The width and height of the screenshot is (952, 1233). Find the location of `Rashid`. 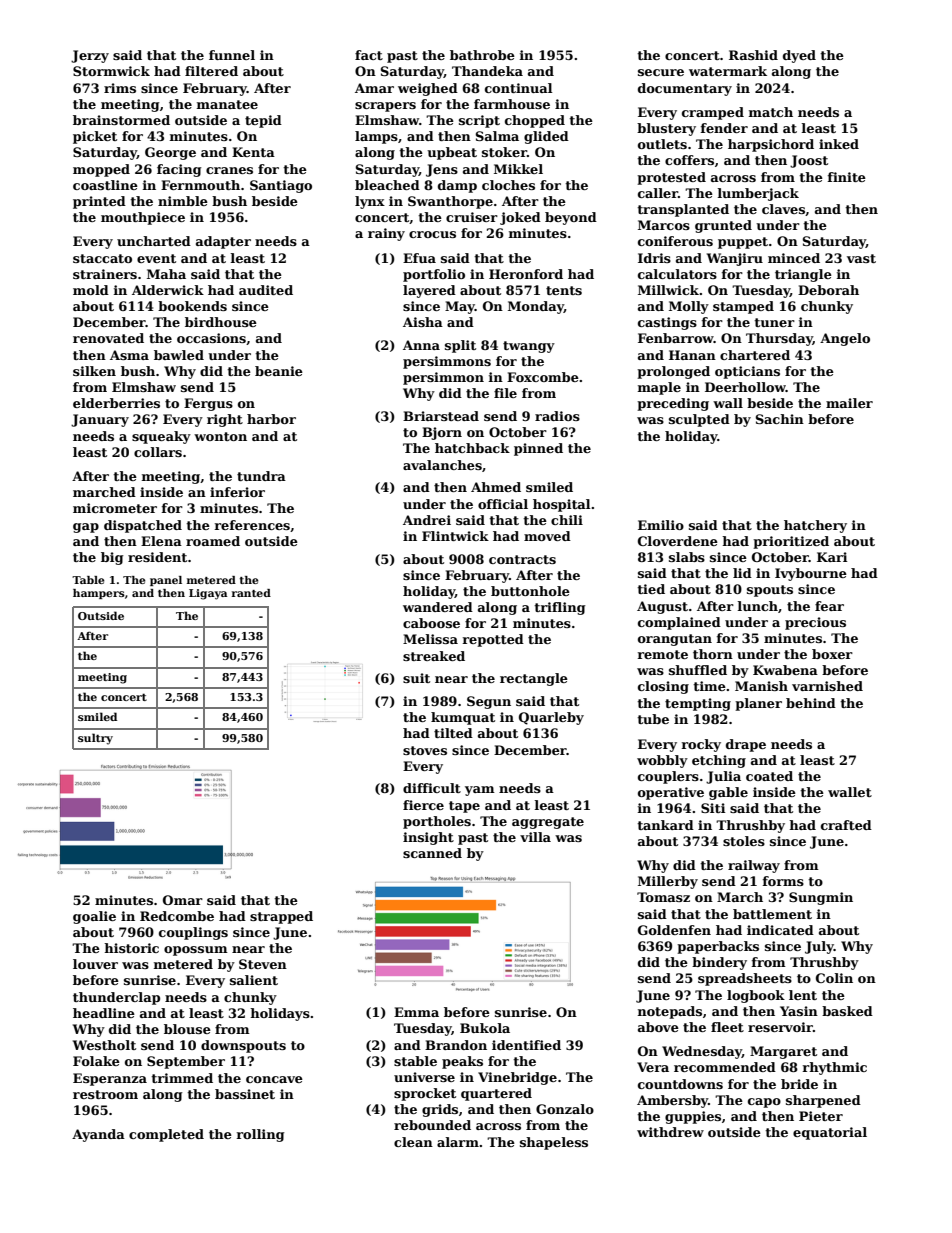

Rashid is located at coordinates (753, 55).
